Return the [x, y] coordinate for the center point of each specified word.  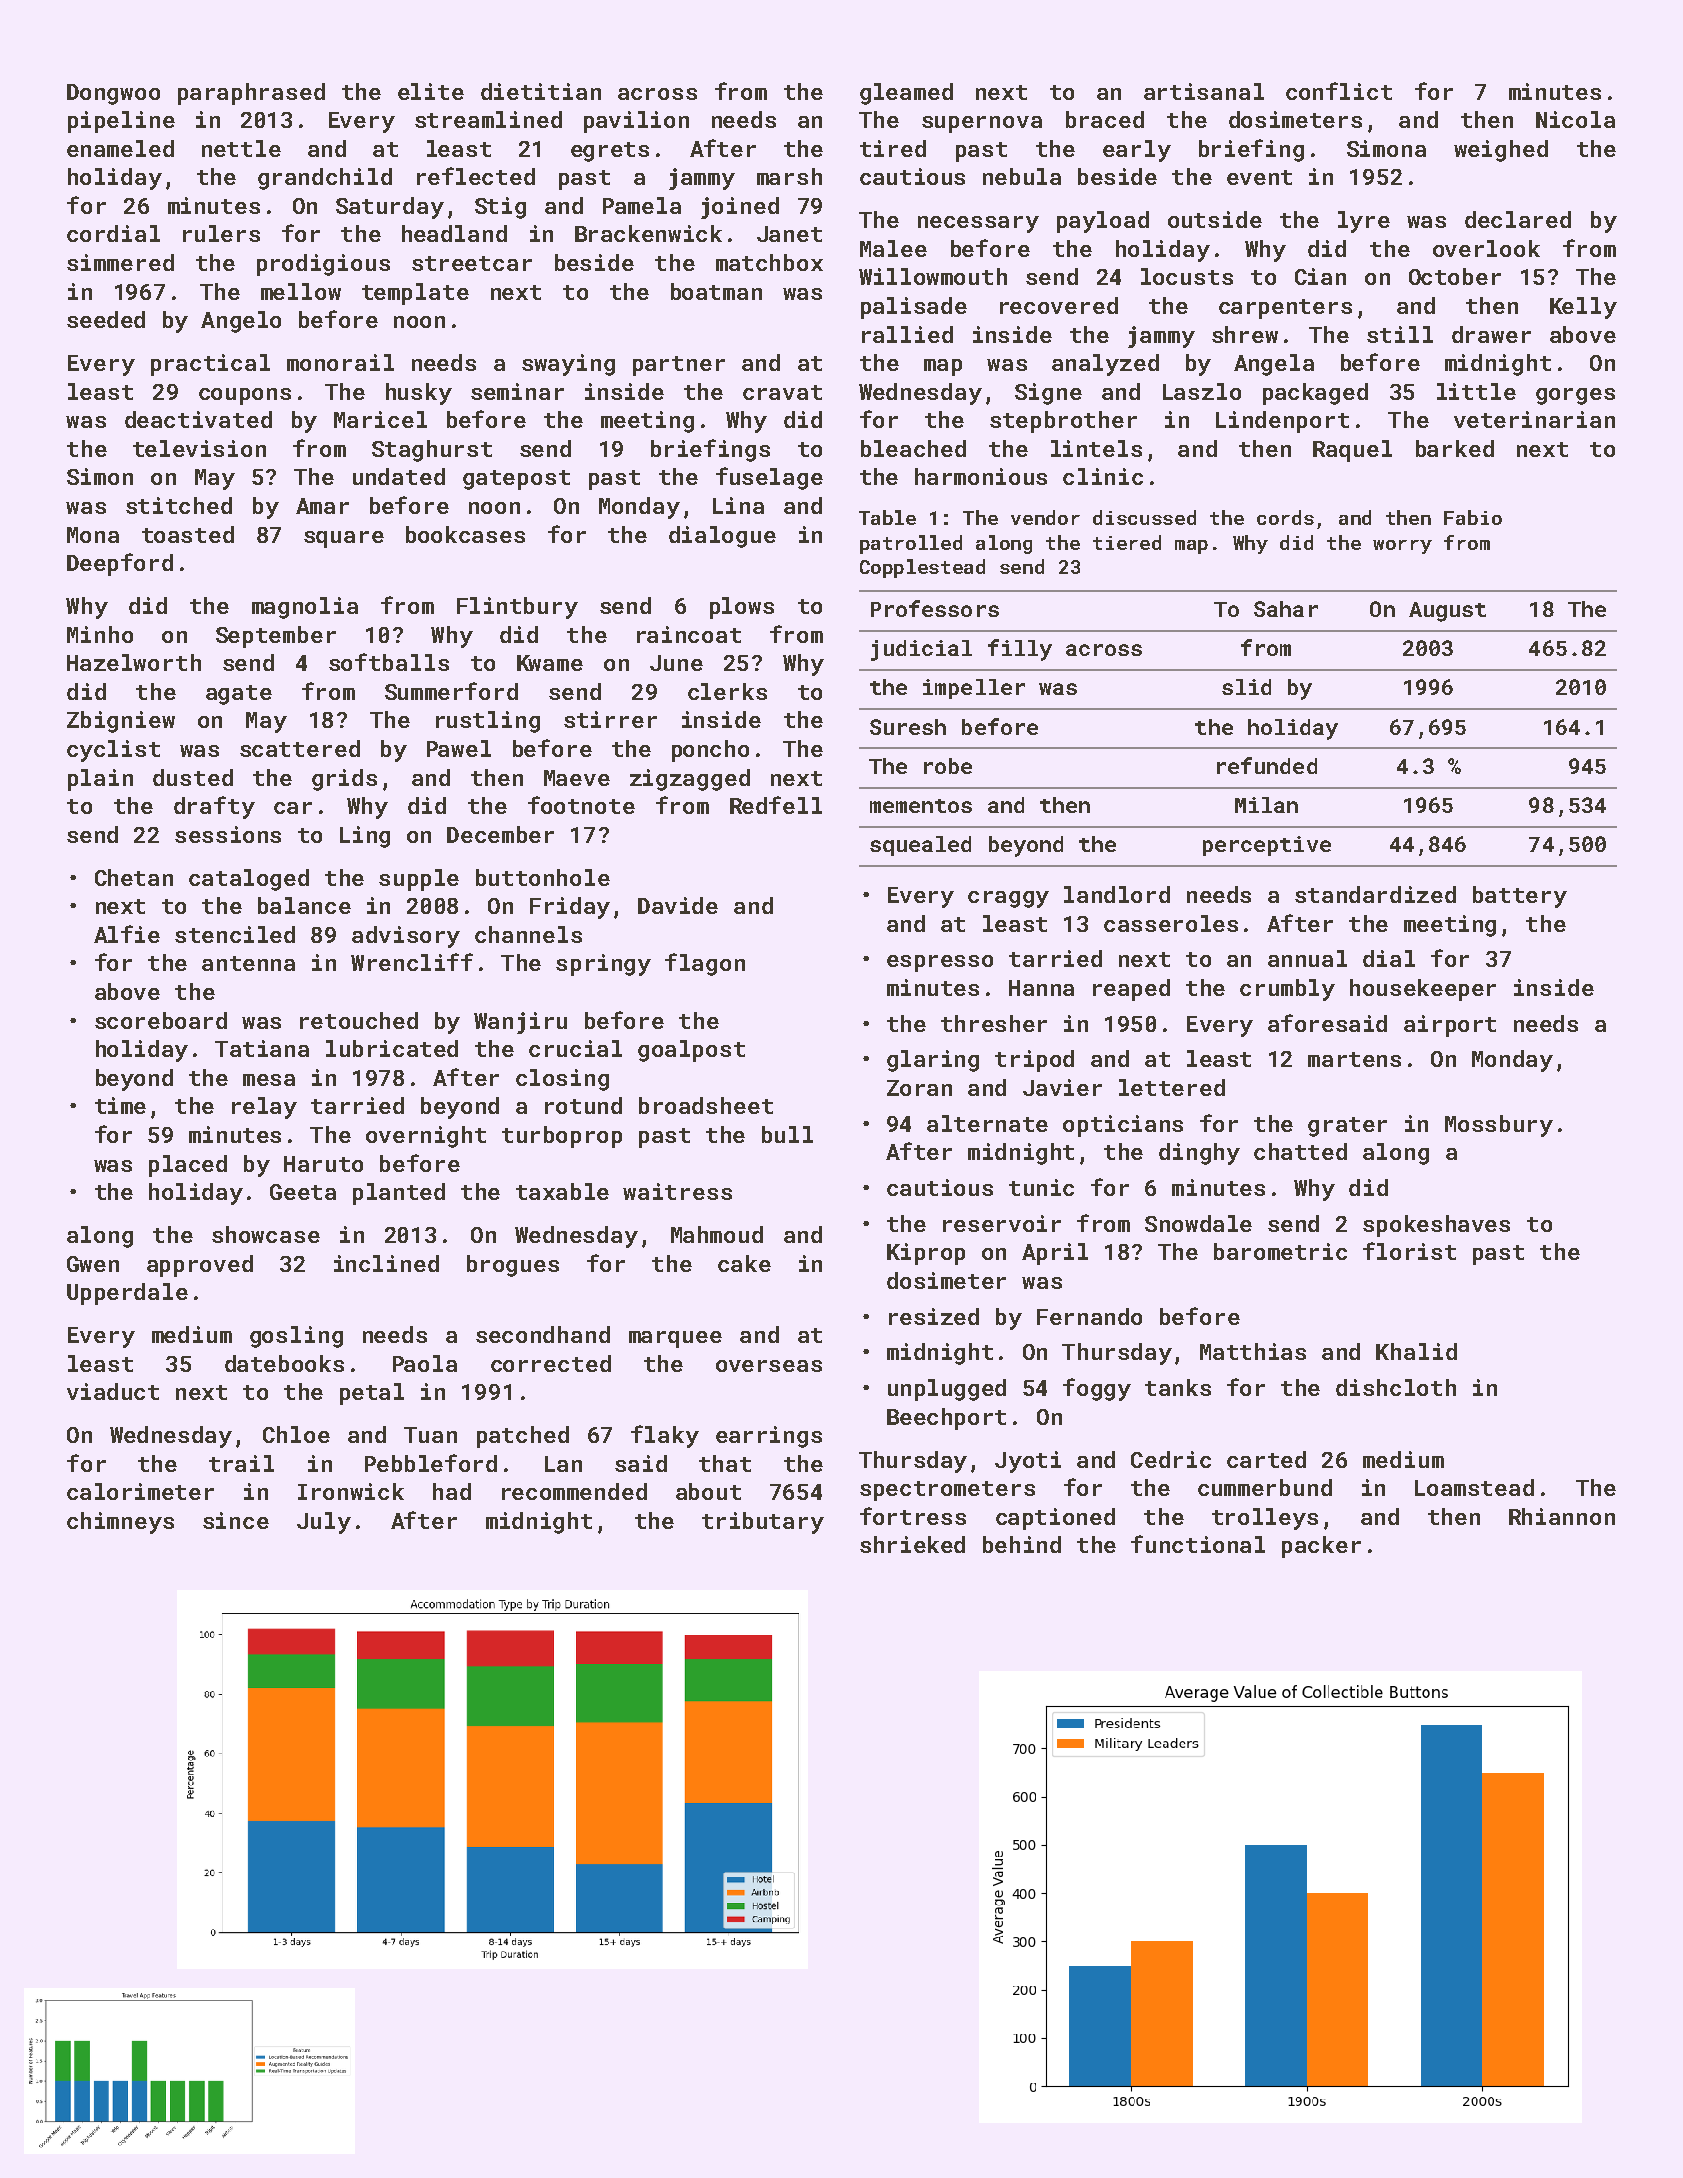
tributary [763, 1523]
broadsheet [706, 1105]
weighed [1501, 151]
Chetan [134, 877]
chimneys [120, 1523]
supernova [982, 124]
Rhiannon [1562, 1516]
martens [1354, 1059]
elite [431, 91]
